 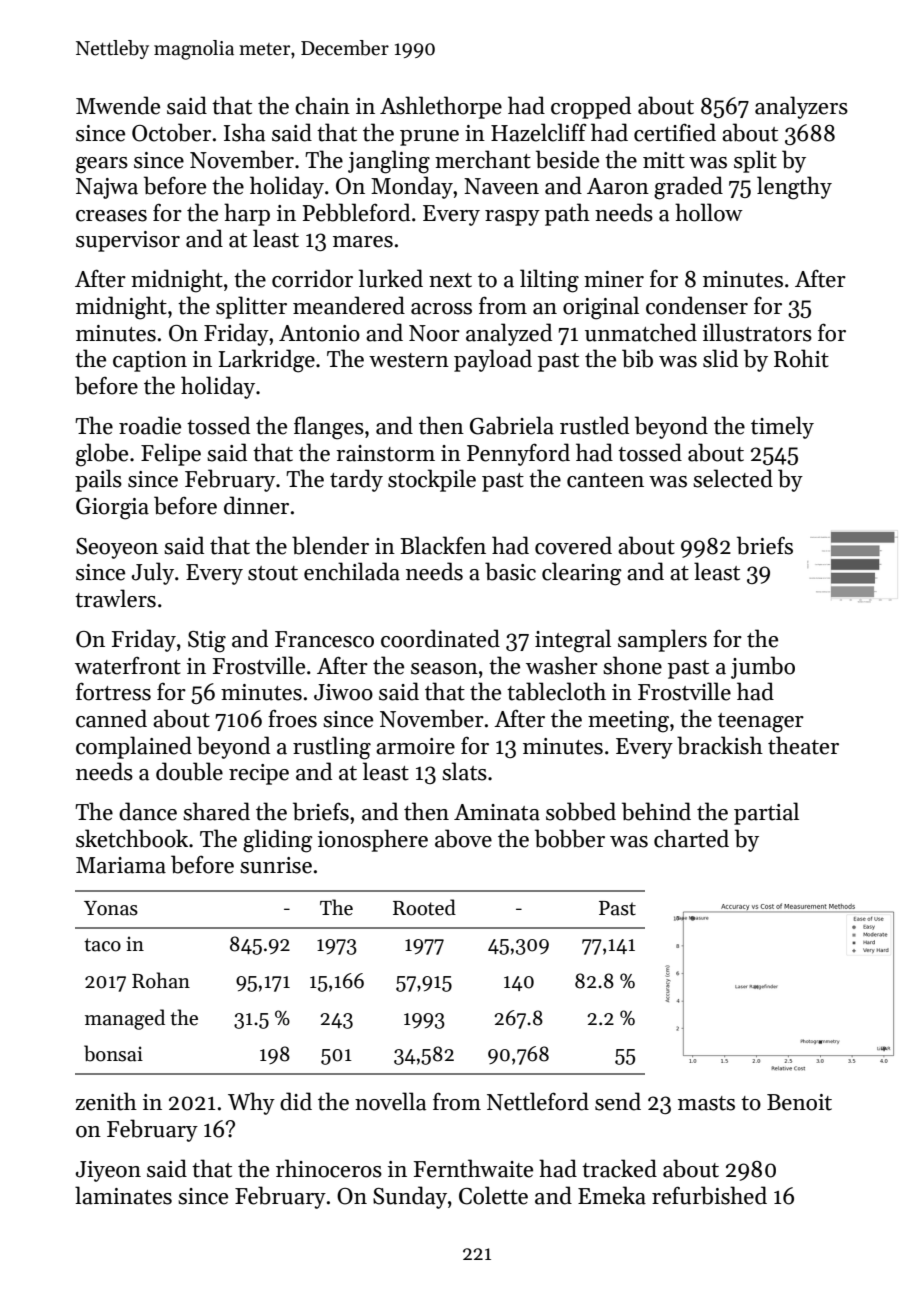 What do you see at coordinates (329, 1168) in the screenshot?
I see `rhinoceros` at bounding box center [329, 1168].
